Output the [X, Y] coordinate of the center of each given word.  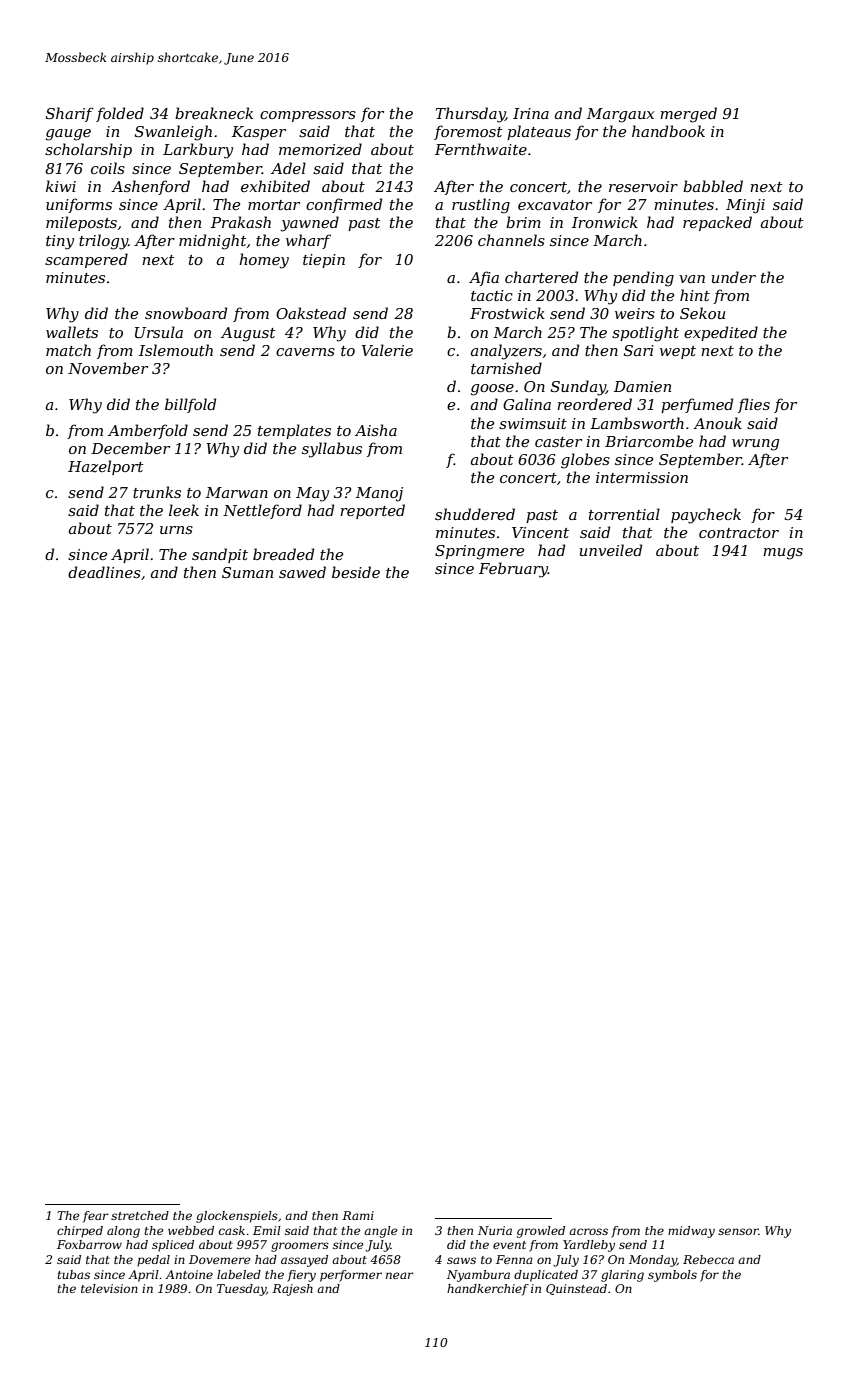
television [109, 1288]
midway [691, 1232]
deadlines [104, 572]
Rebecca [708, 1259]
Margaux [620, 115]
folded [120, 114]
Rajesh [292, 1290]
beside [356, 572]
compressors [308, 116]
